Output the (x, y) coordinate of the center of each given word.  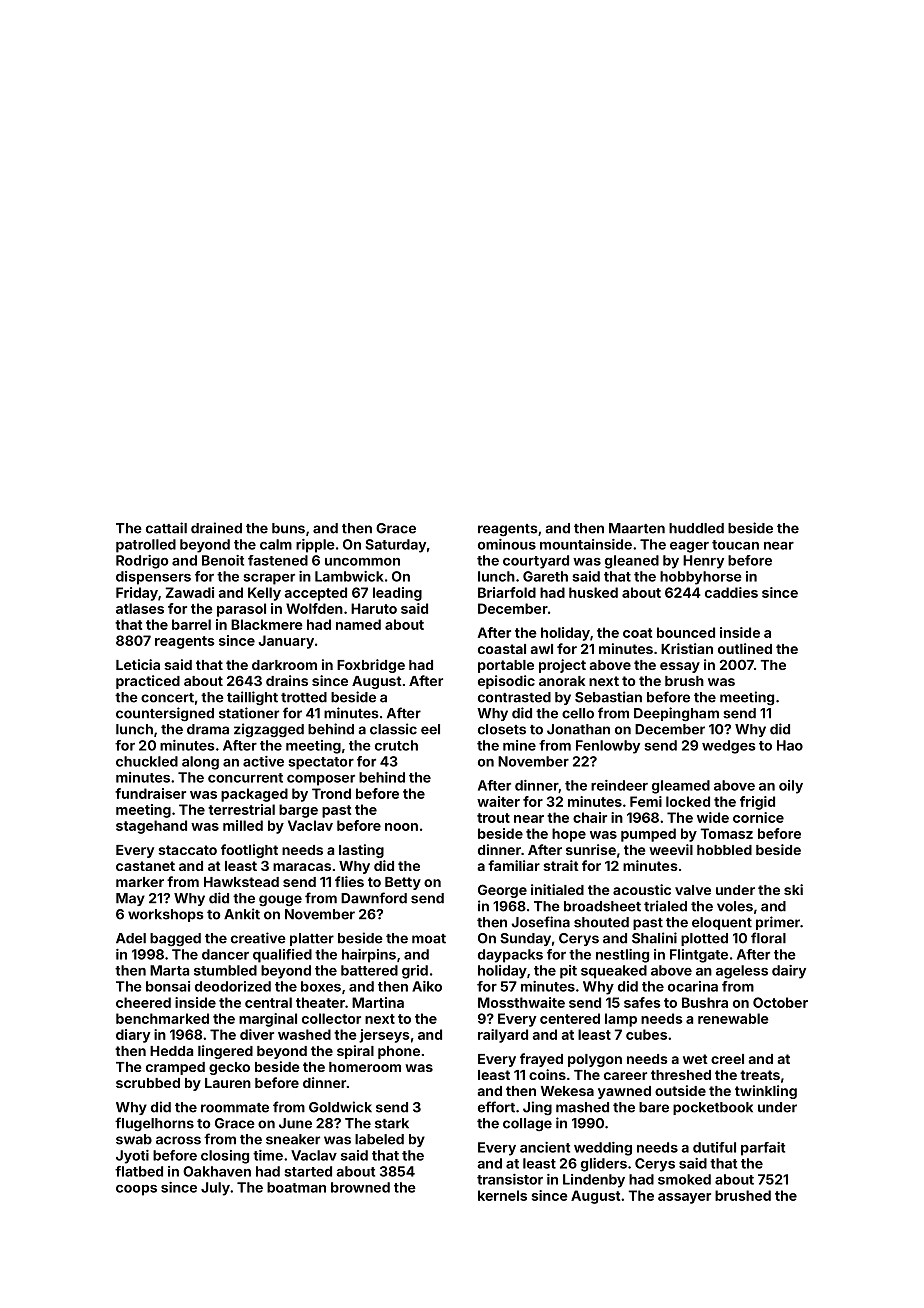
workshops (166, 915)
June (295, 1123)
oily (791, 787)
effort (496, 1107)
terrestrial (241, 809)
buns (288, 528)
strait (561, 865)
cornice (758, 817)
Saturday (395, 546)
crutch (396, 745)
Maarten (637, 528)
